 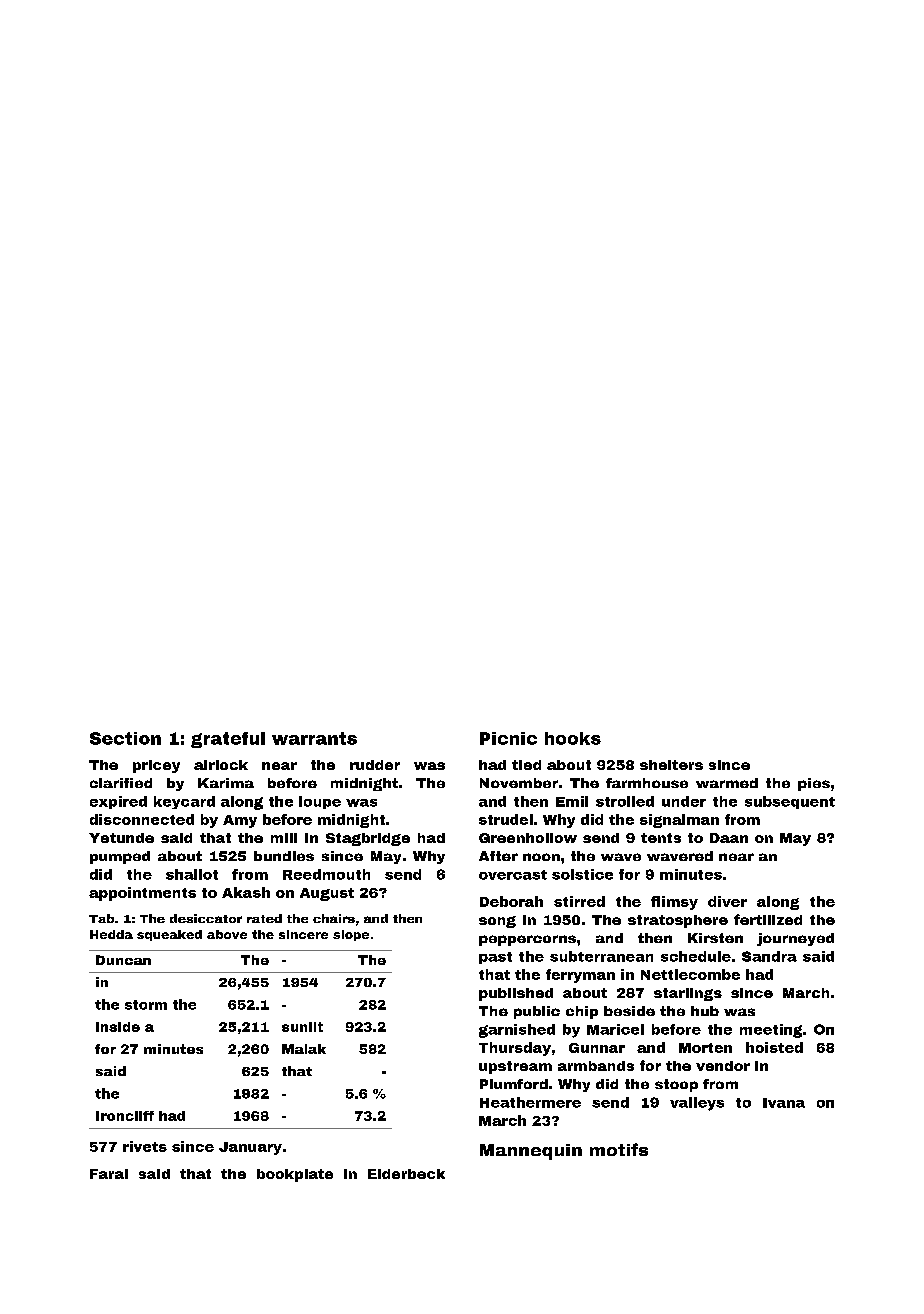 What do you see at coordinates (109, 1174) in the document?
I see `Farai` at bounding box center [109, 1174].
